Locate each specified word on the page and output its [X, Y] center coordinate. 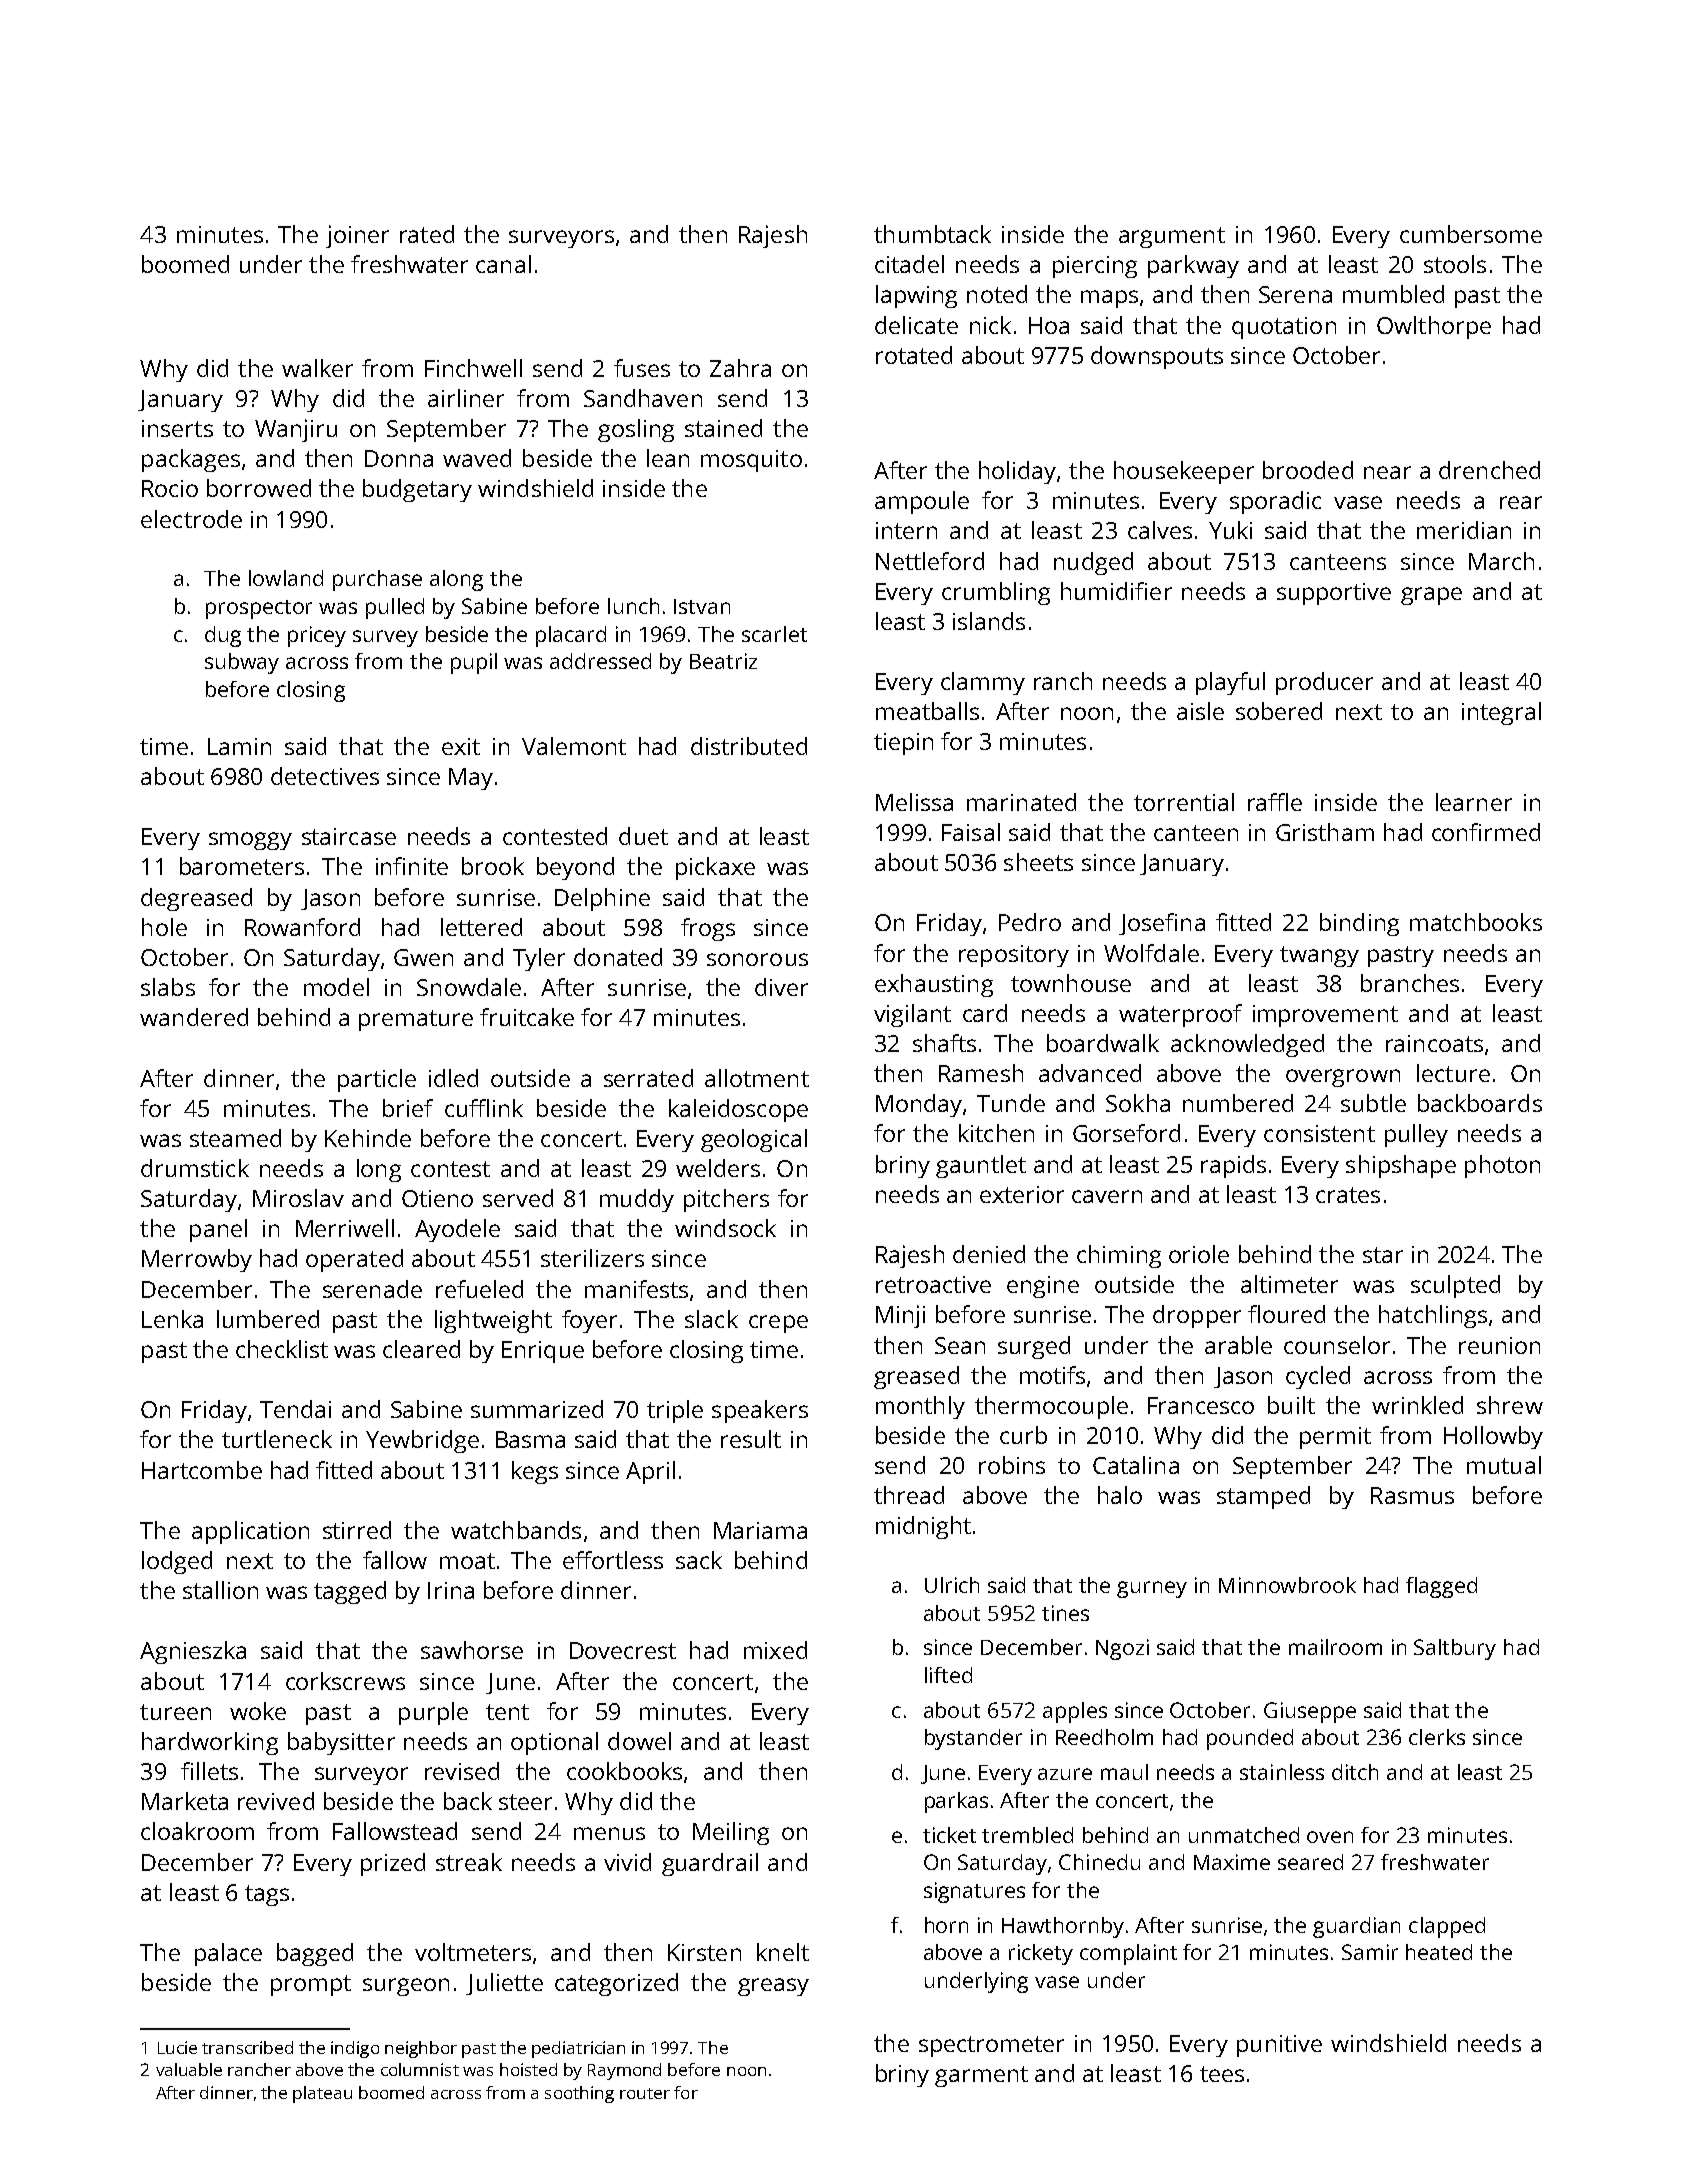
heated [1439, 1952]
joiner [357, 236]
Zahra [740, 368]
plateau [322, 2094]
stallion [220, 1590]
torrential [1184, 802]
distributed [749, 746]
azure [1065, 1774]
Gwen [423, 957]
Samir [1370, 1952]
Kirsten [704, 1952]
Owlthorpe [1434, 327]
